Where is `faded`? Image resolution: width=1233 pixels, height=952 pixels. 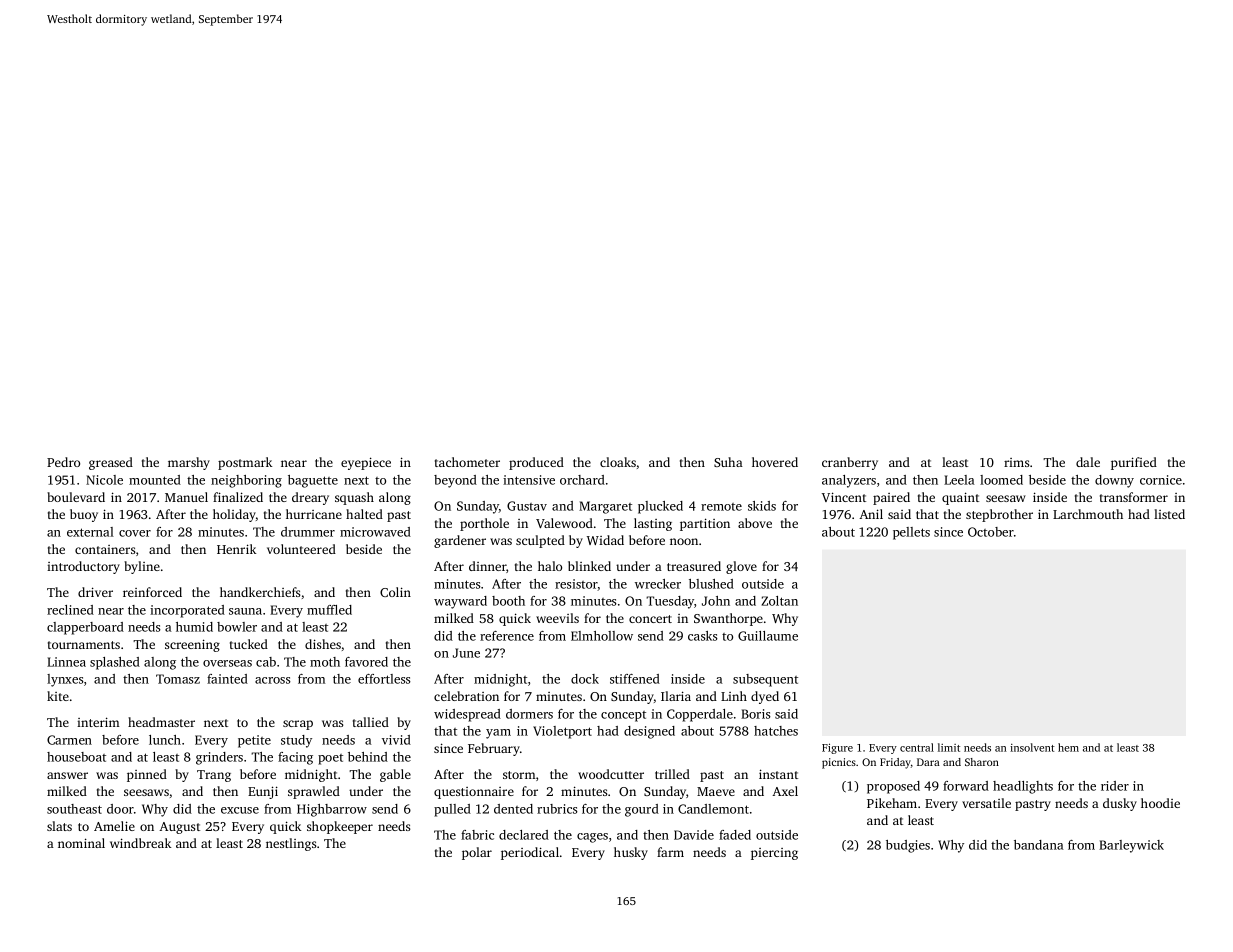 faded is located at coordinates (735, 835).
